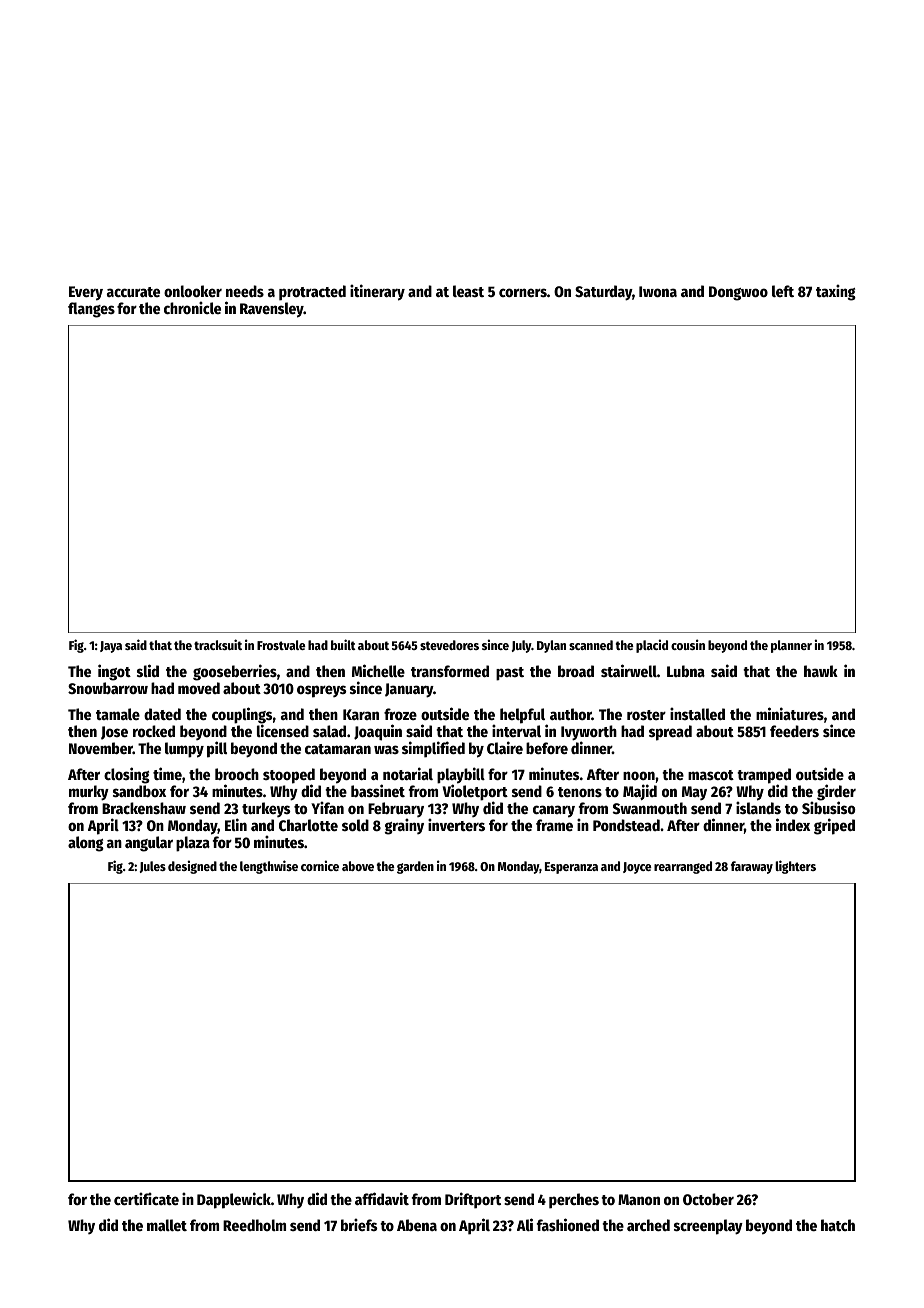 The image size is (924, 1308). I want to click on designed, so click(192, 867).
